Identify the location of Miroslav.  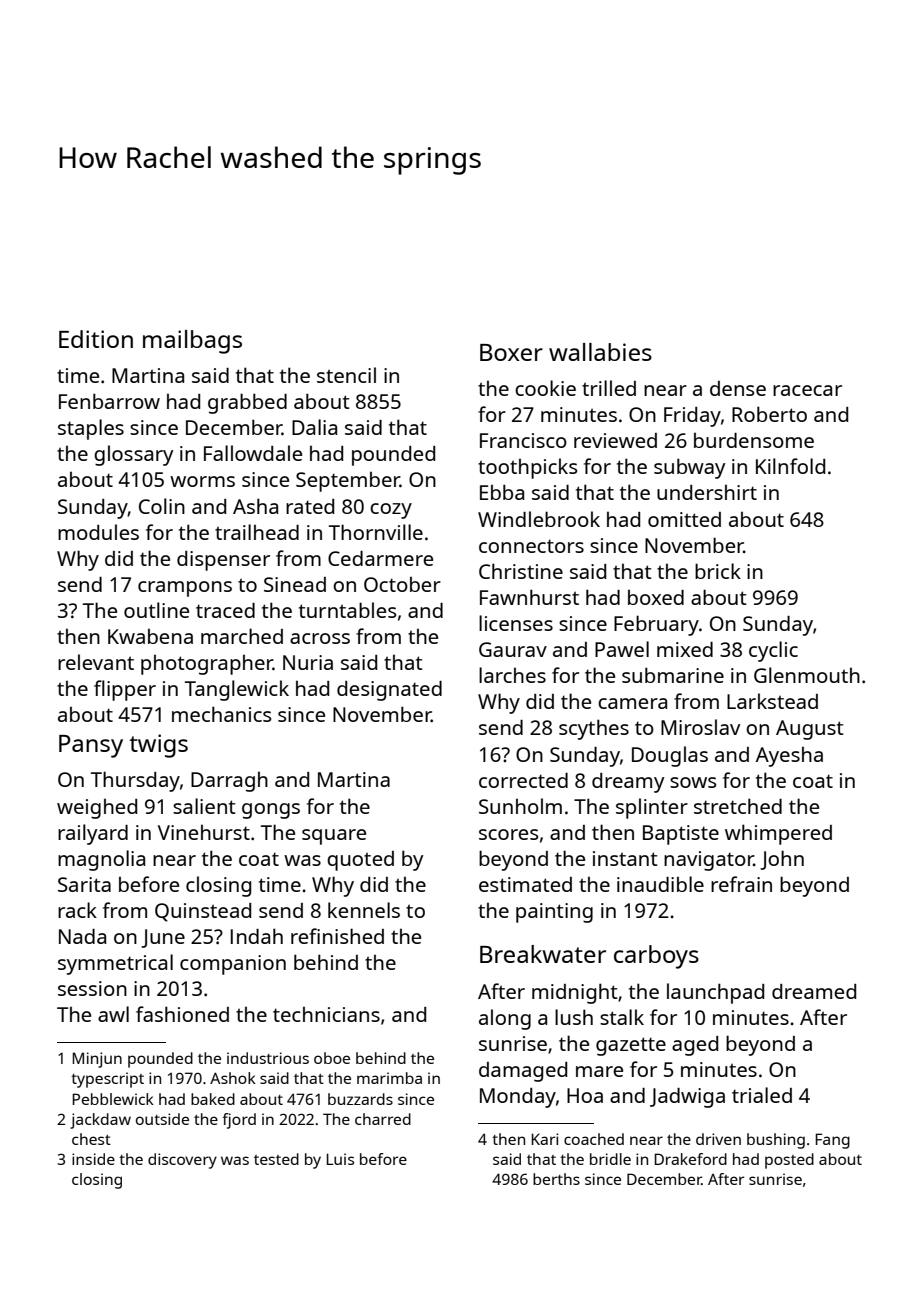
(700, 727).
